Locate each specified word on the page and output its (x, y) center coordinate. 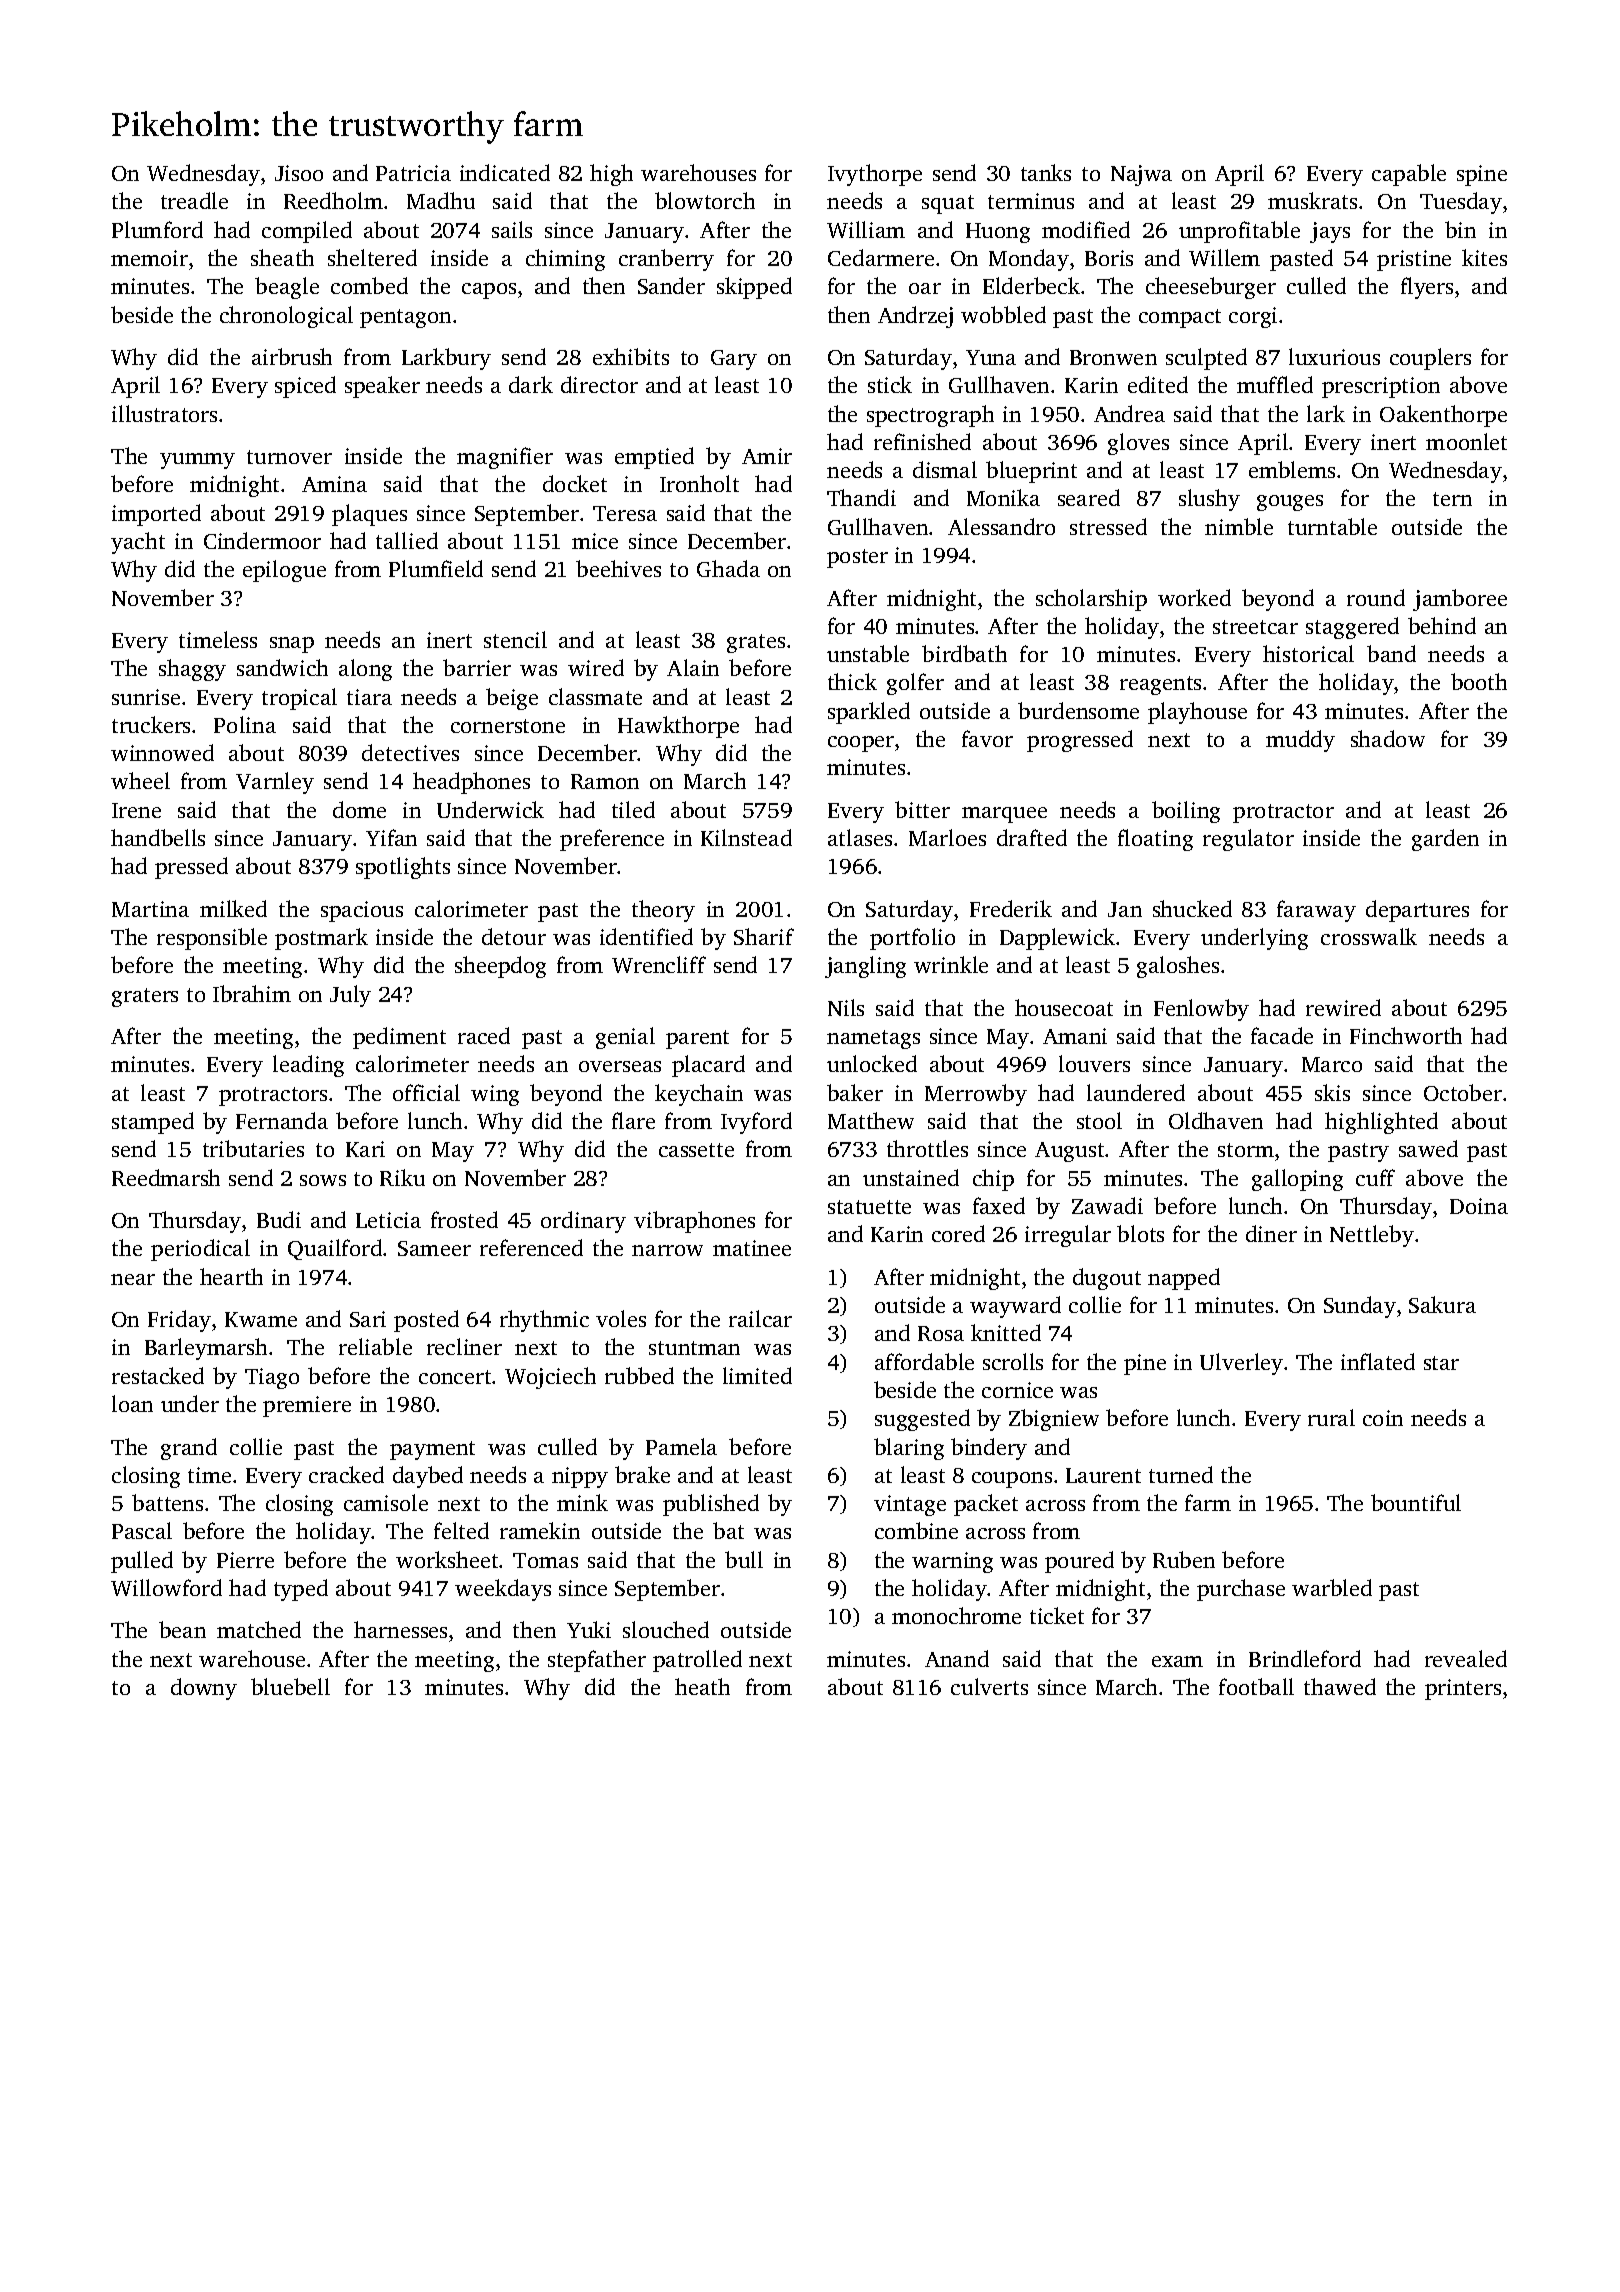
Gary (734, 360)
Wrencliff (659, 964)
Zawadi (1107, 1205)
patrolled (697, 1661)
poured (1079, 1562)
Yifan (391, 837)
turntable (1332, 526)
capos (489, 291)
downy (204, 1689)
